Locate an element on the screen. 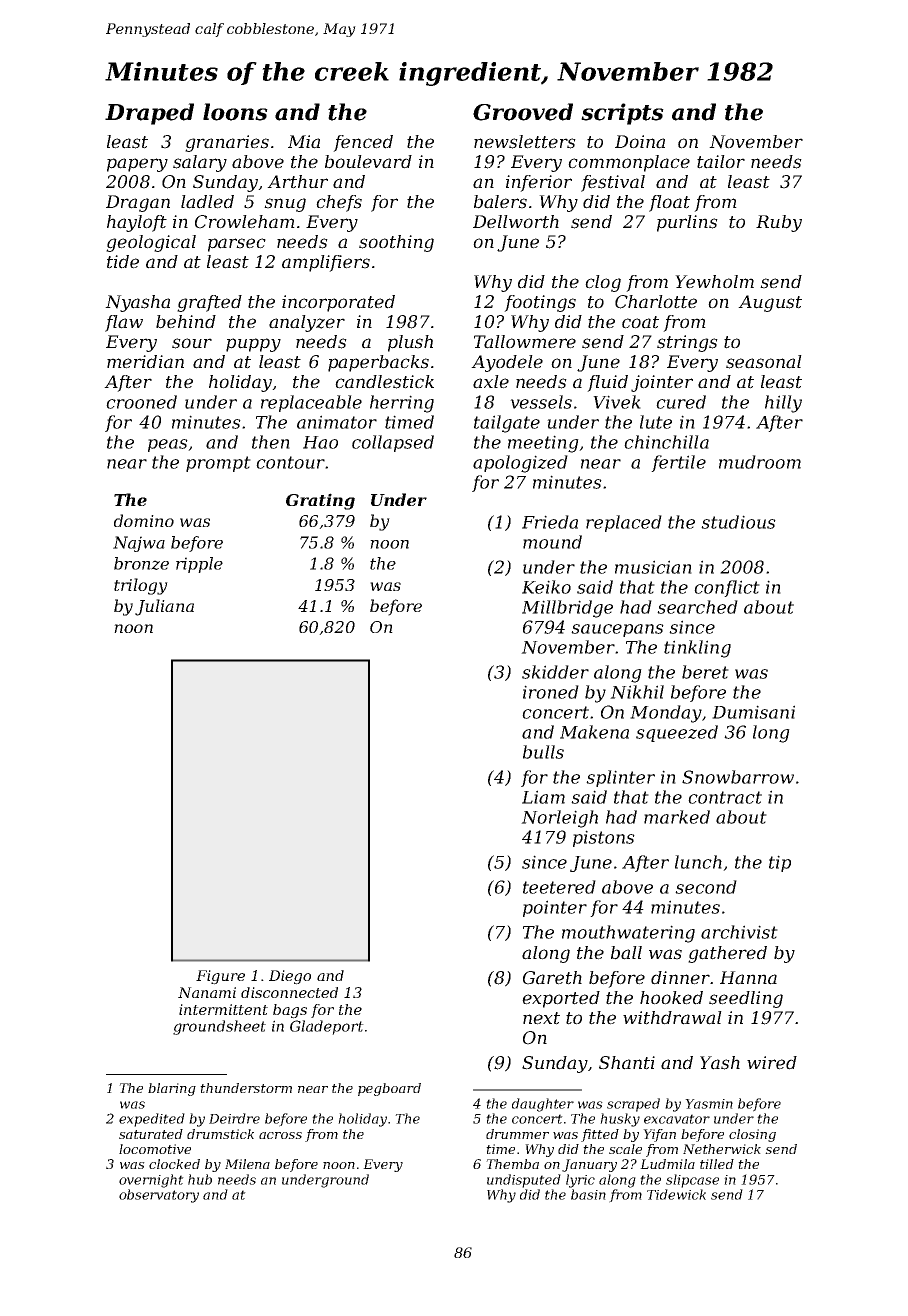 The height and width of the screenshot is (1316, 908). pegboard is located at coordinates (389, 1089).
